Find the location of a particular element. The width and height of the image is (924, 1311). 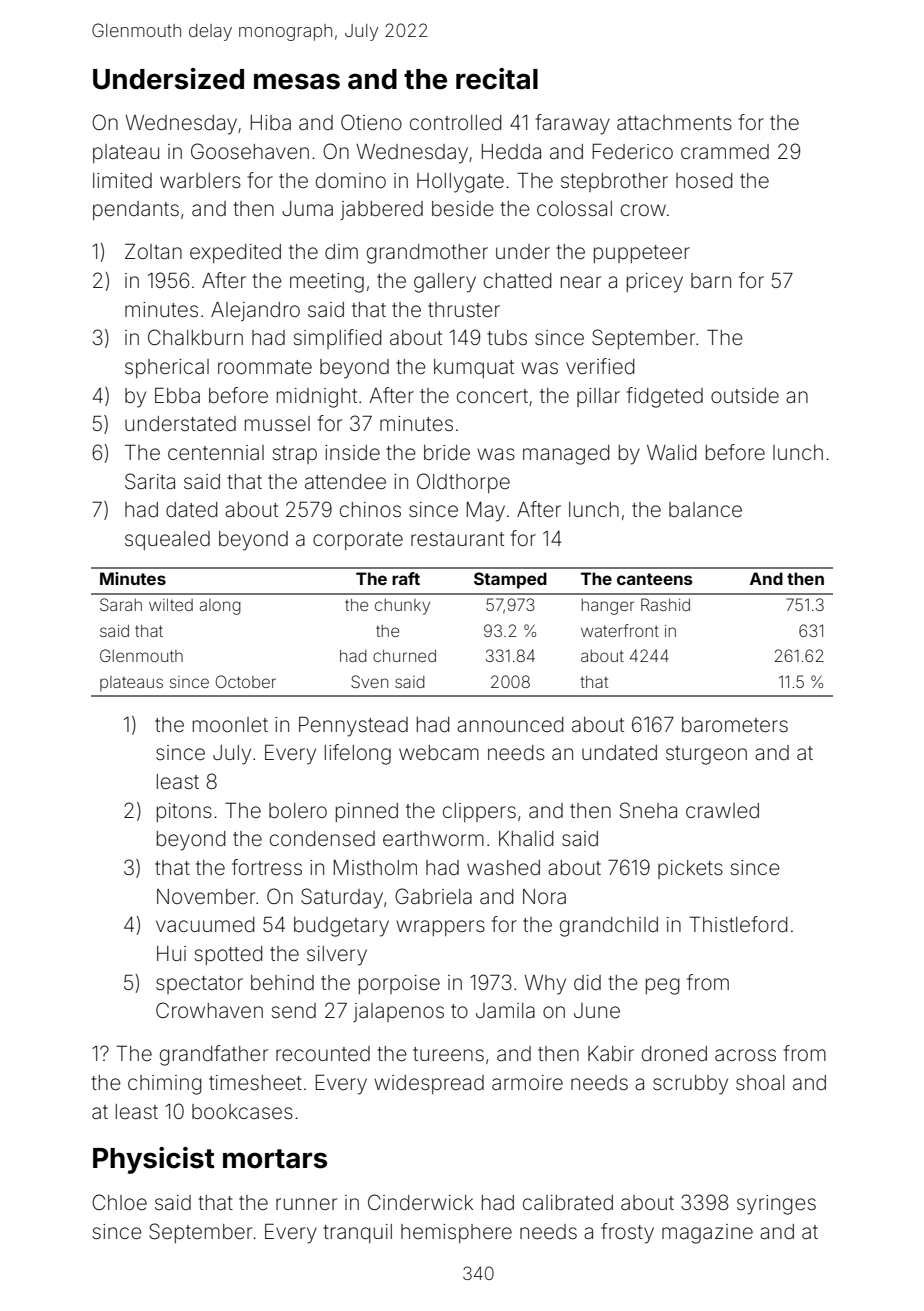

limited is located at coordinates (122, 180).
